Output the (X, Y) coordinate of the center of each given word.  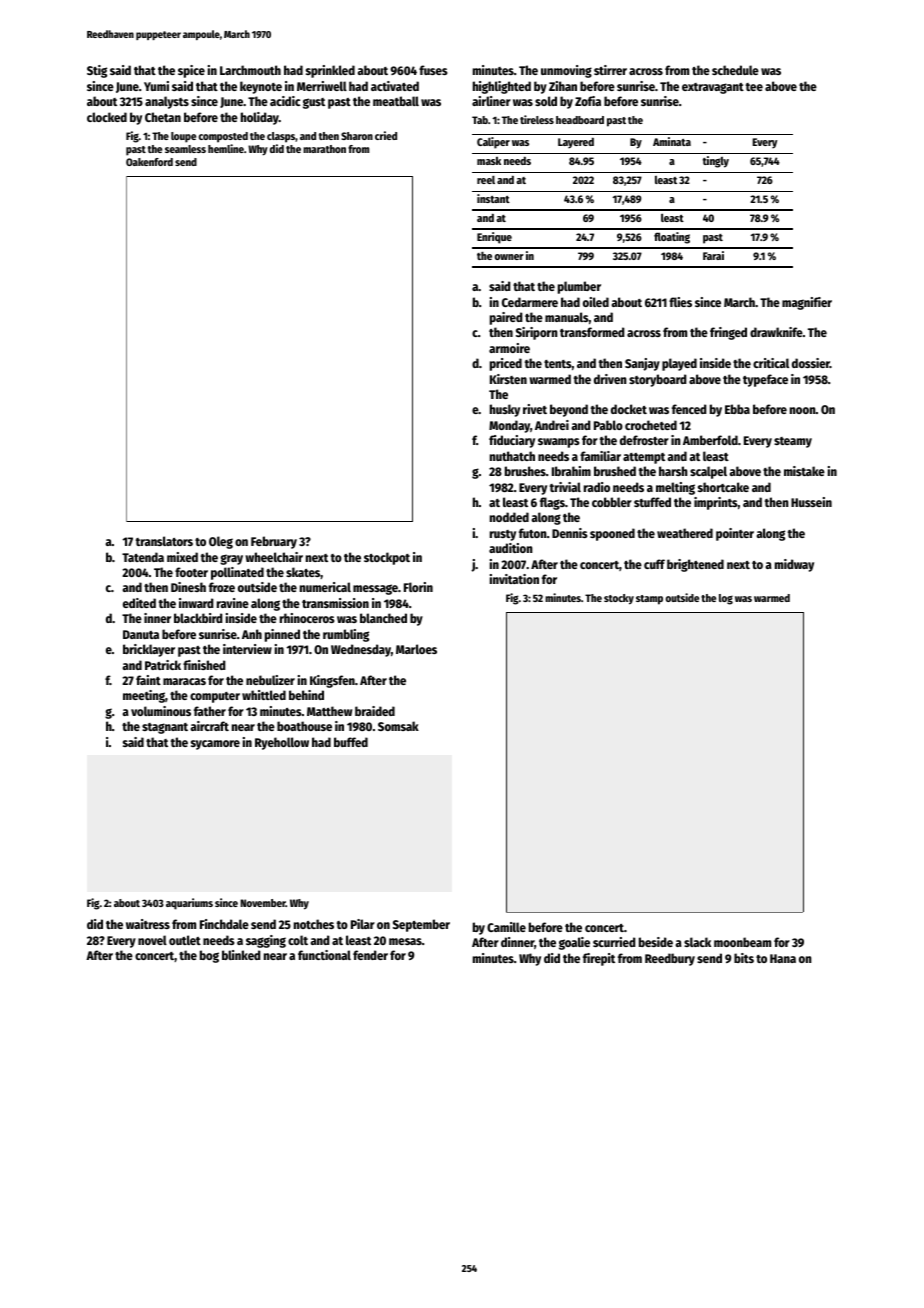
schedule (735, 70)
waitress (148, 924)
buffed (351, 742)
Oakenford (149, 162)
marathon (324, 149)
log (726, 599)
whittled (264, 695)
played (679, 364)
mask (489, 161)
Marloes (416, 649)
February (274, 542)
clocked (107, 117)
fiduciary (512, 441)
